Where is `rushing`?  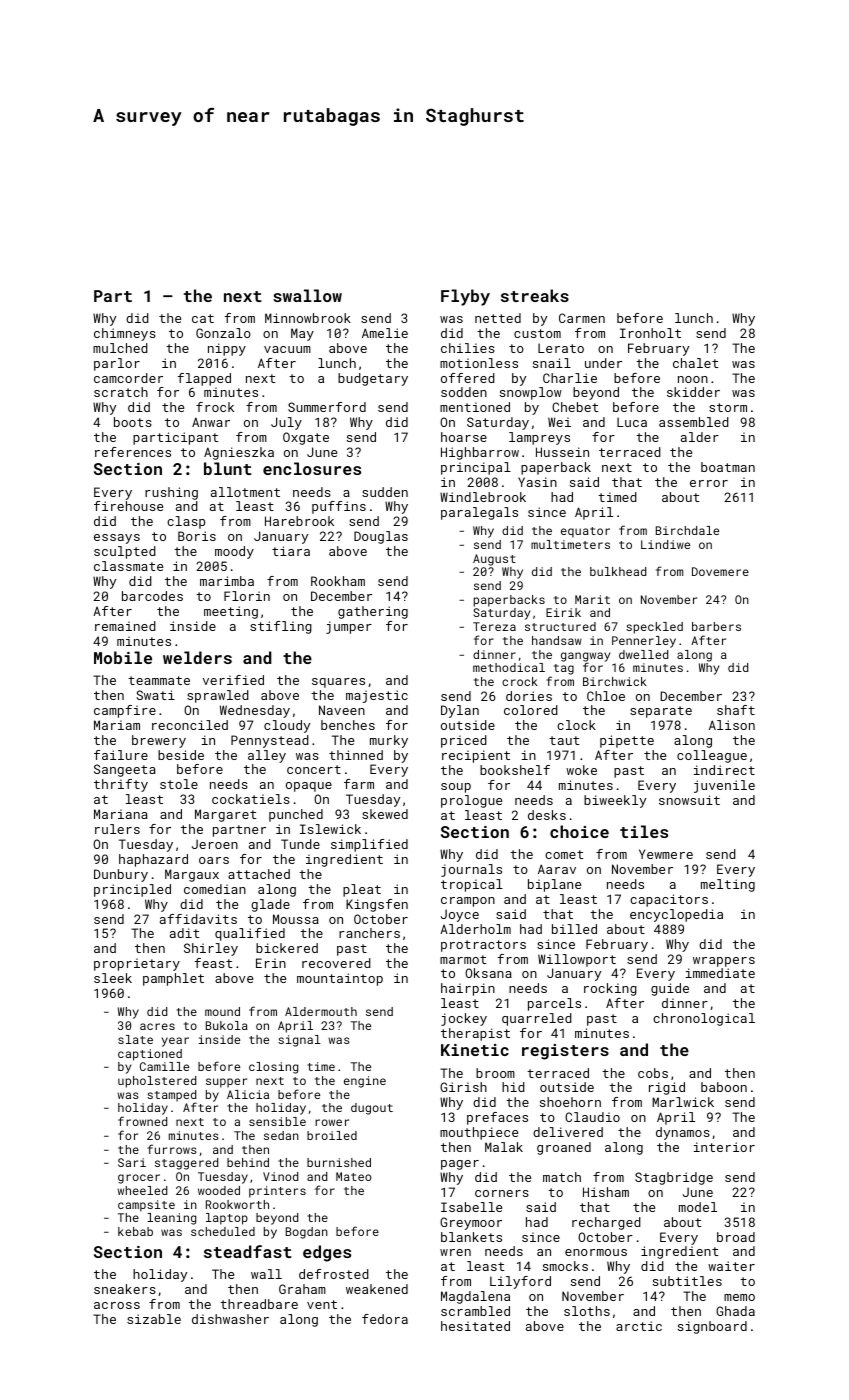 rushing is located at coordinates (171, 493).
